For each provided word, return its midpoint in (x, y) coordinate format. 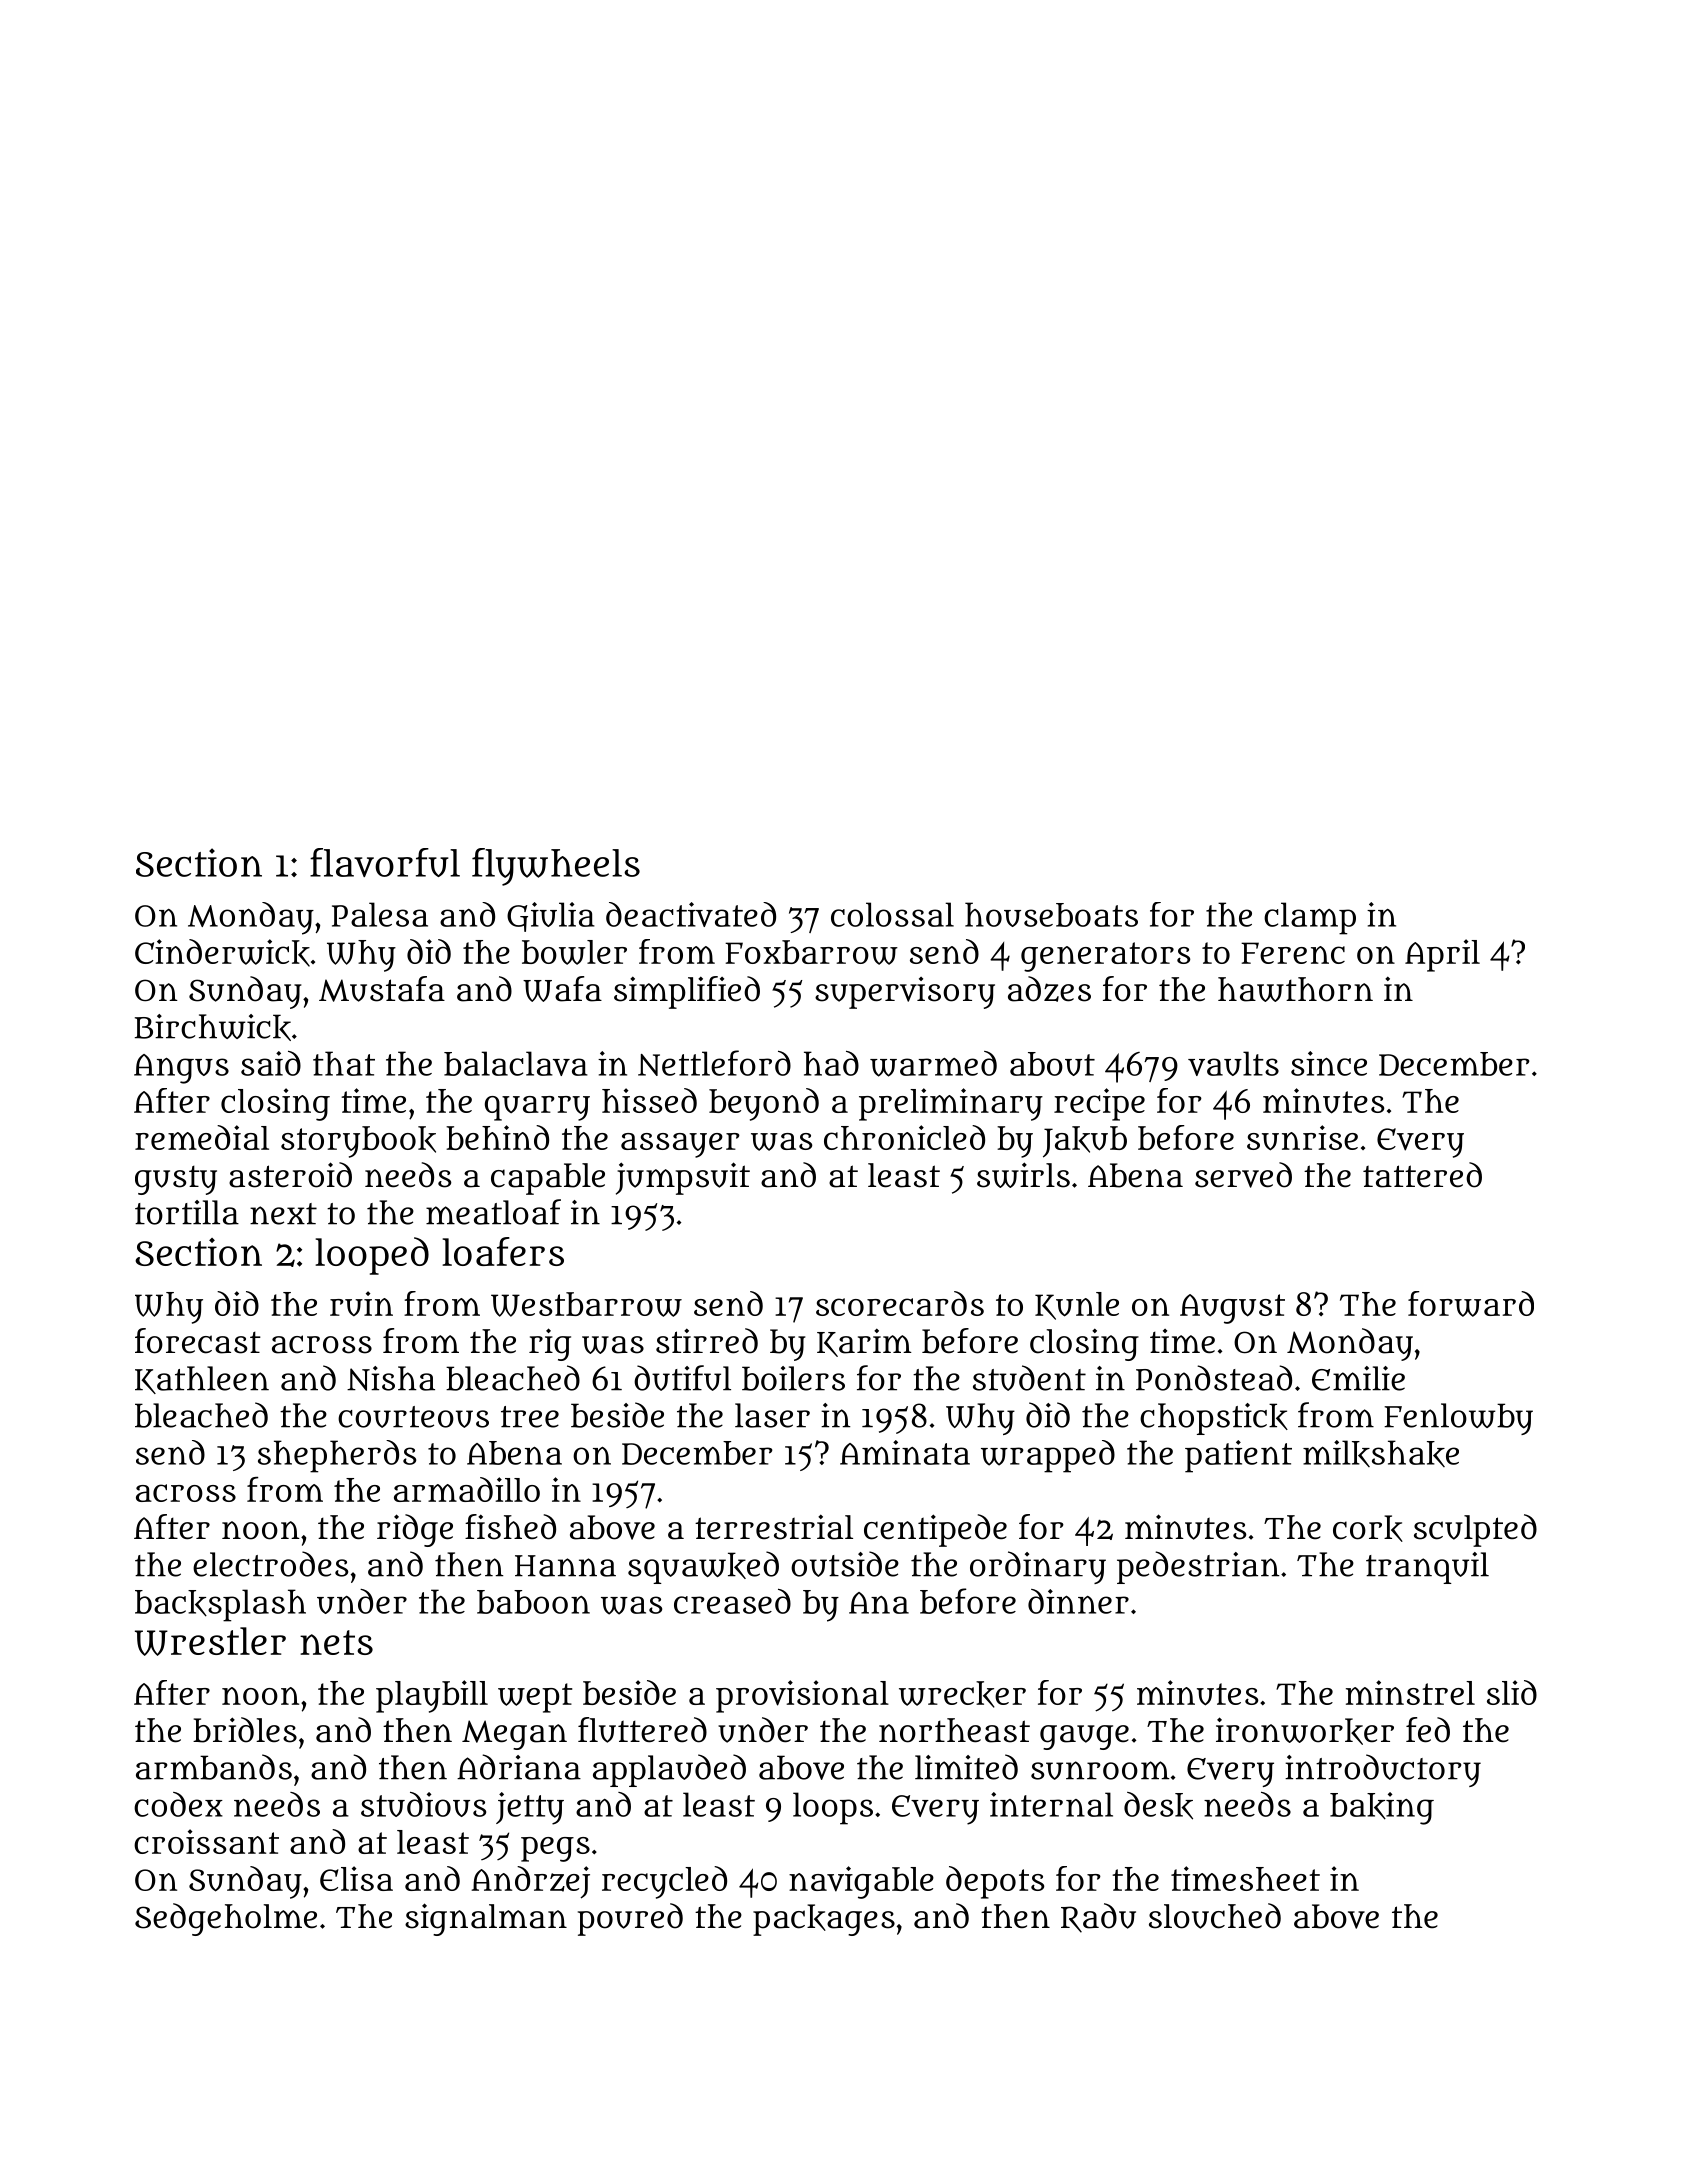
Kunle (1077, 1306)
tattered (1422, 1175)
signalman (486, 1919)
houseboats (1051, 914)
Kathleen (202, 1380)
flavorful (385, 862)
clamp (1310, 918)
